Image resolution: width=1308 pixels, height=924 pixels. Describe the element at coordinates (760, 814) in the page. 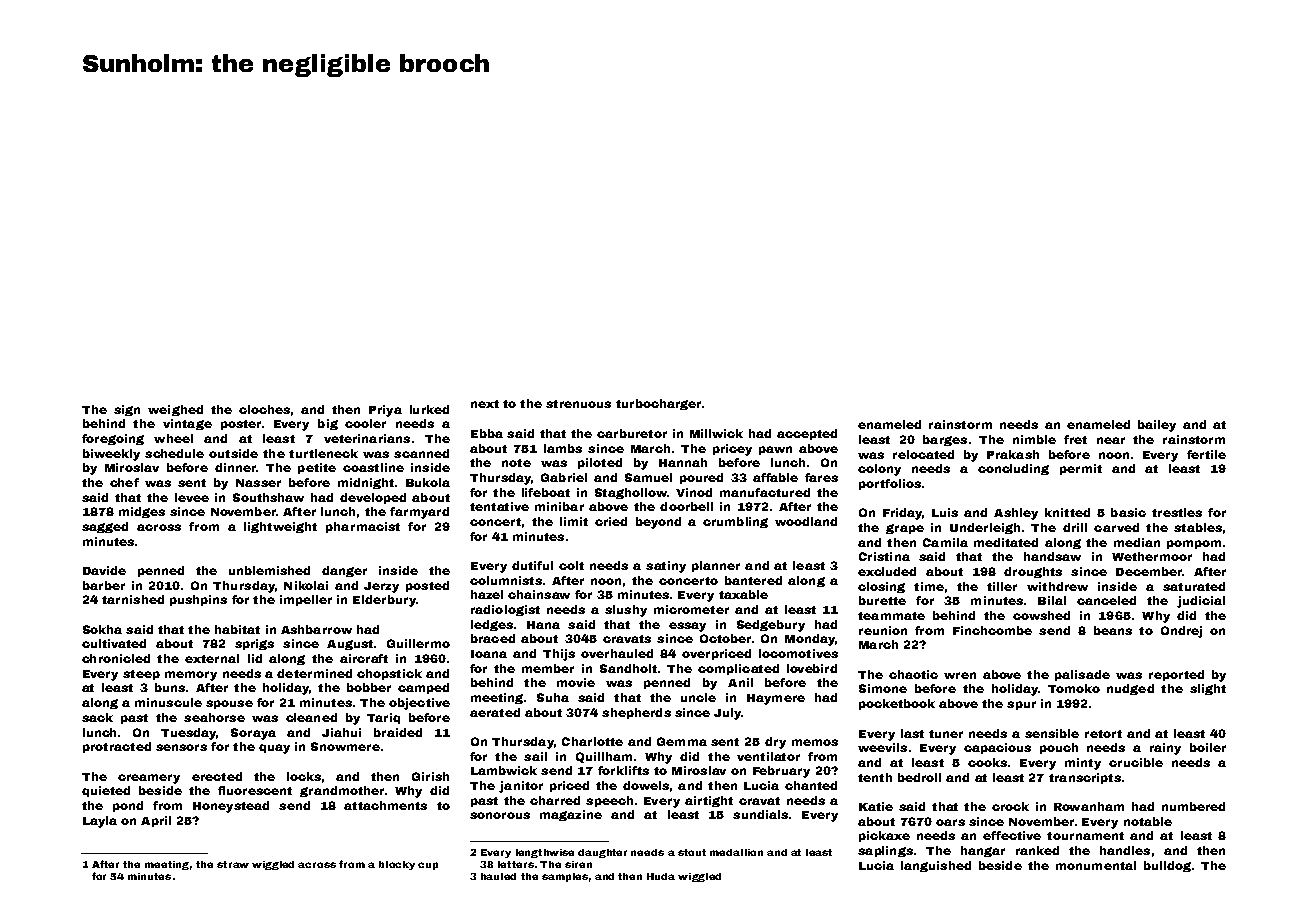

I see `sundials` at that location.
